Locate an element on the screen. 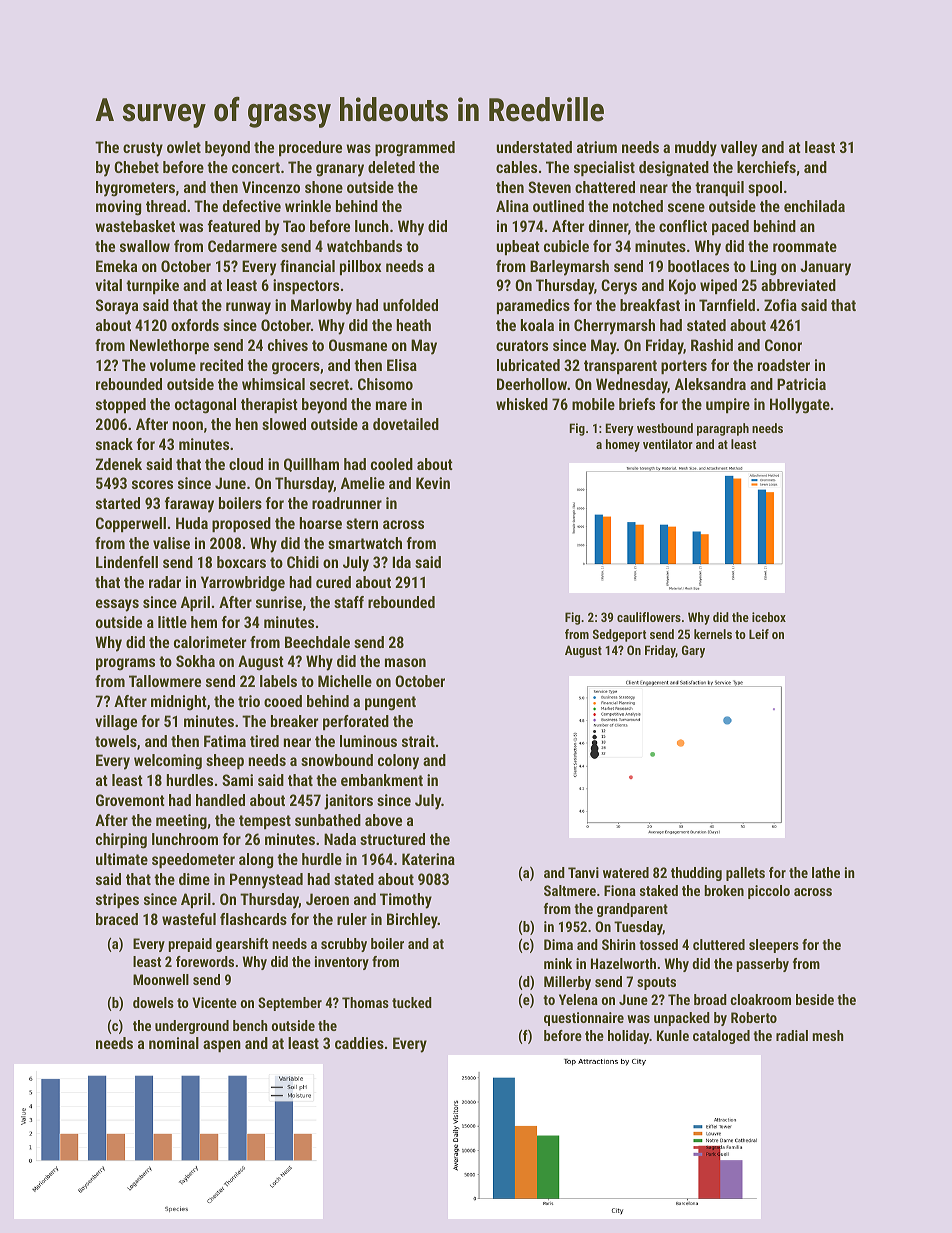 The width and height of the screenshot is (952, 1233). towels is located at coordinates (116, 741).
